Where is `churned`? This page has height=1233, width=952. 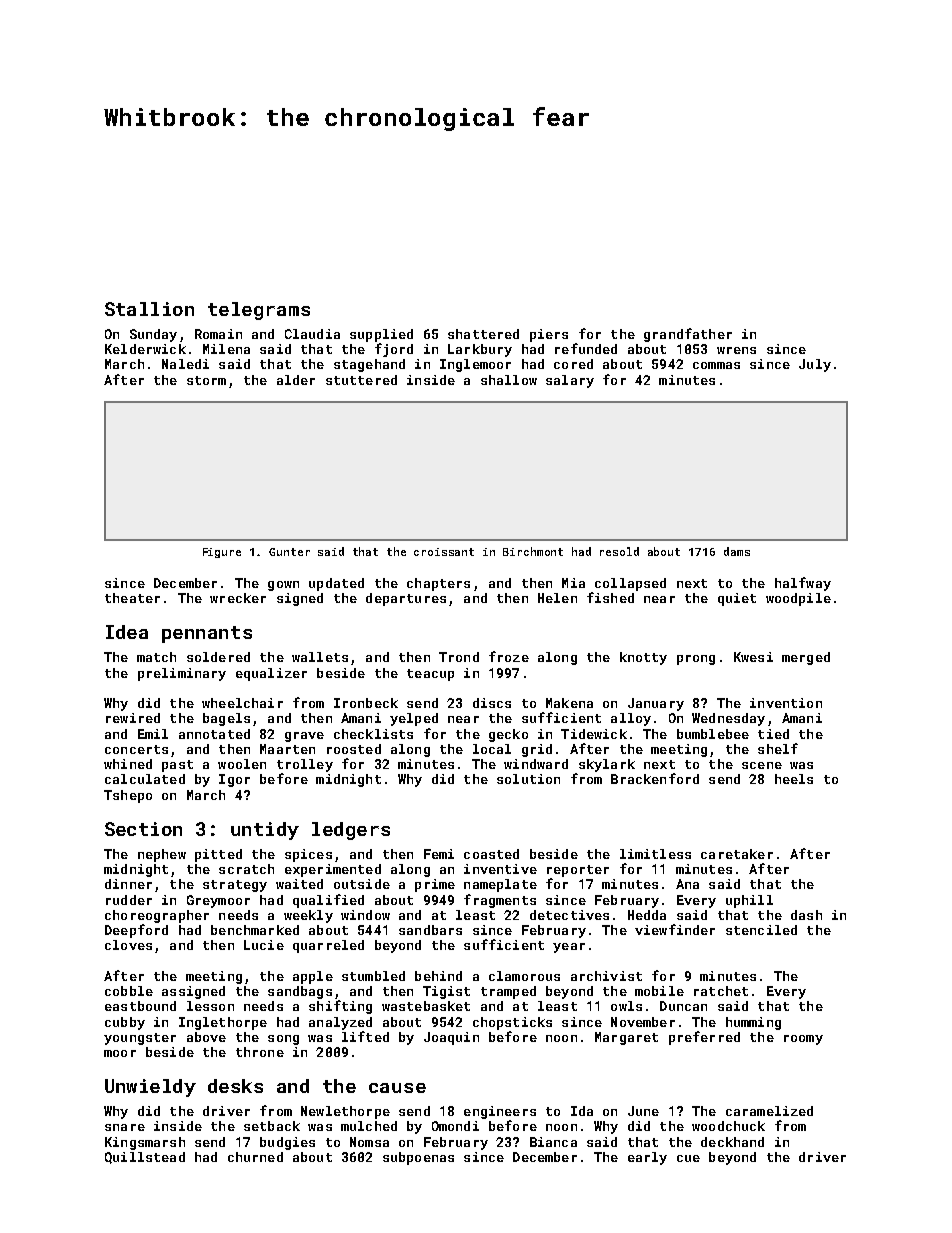 churned is located at coordinates (255, 1157).
